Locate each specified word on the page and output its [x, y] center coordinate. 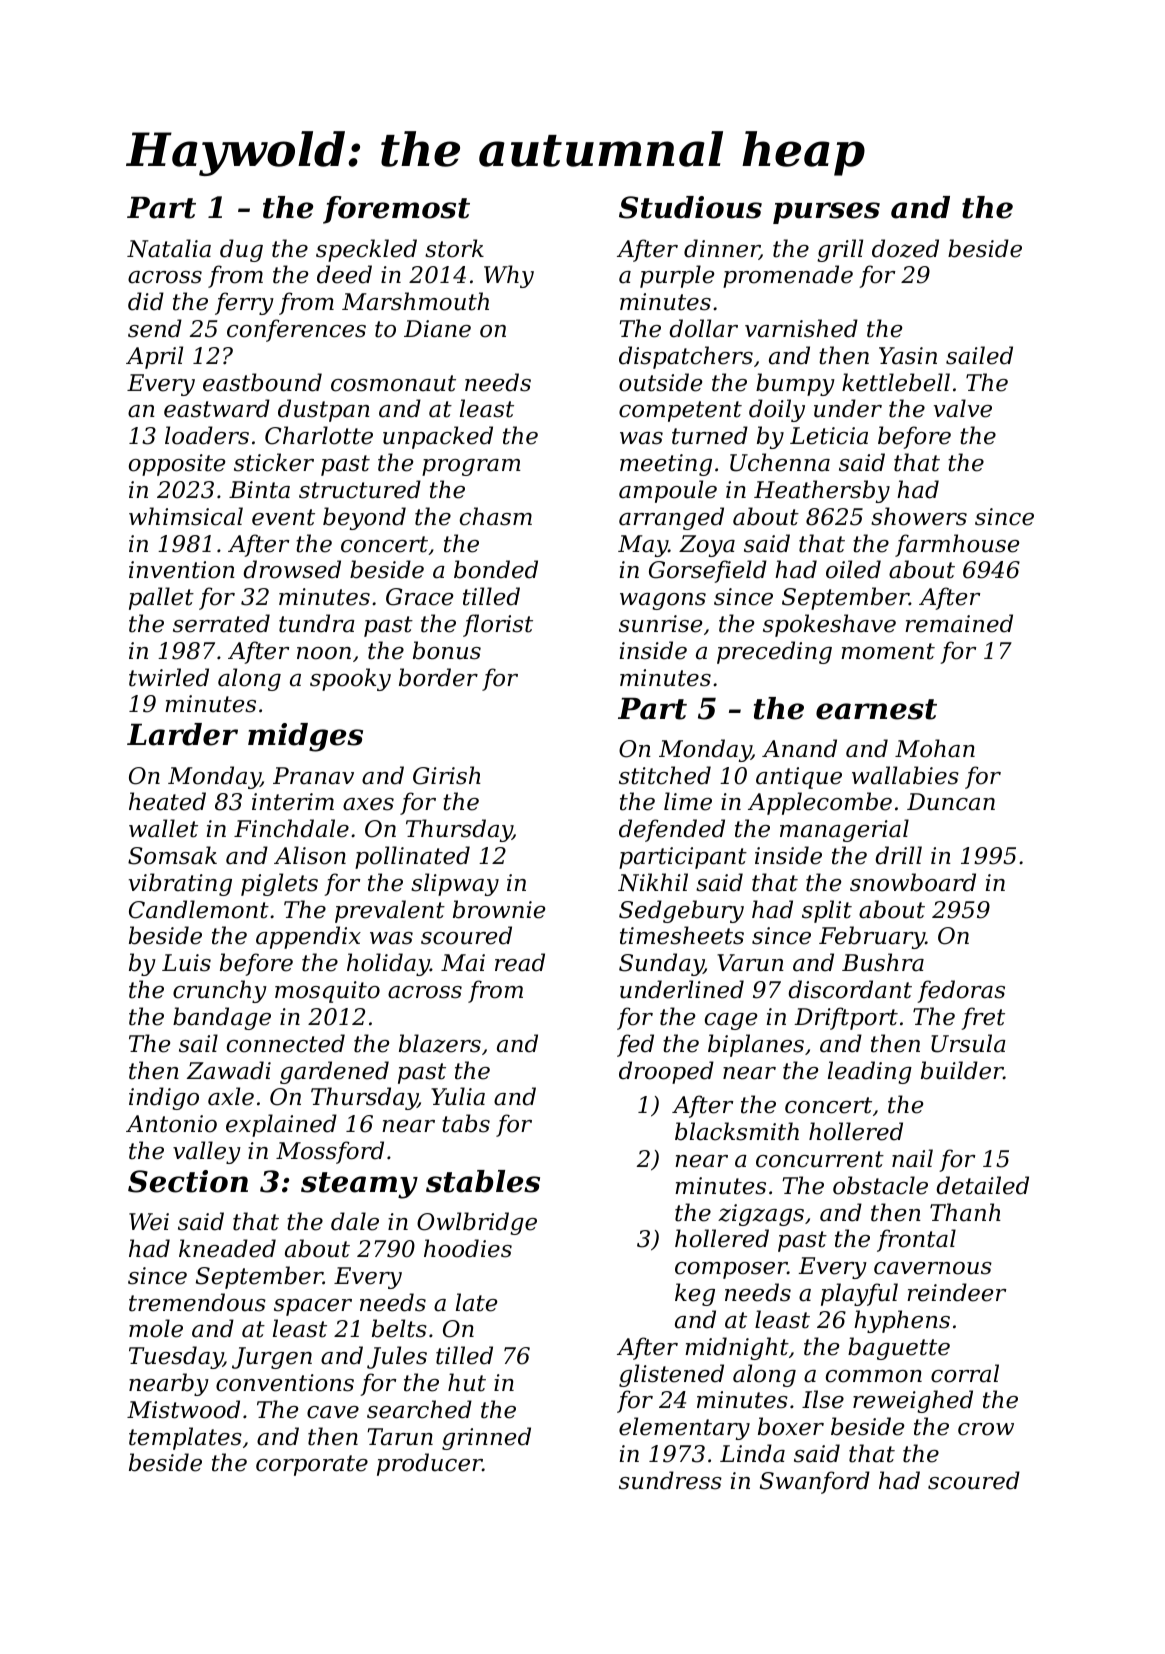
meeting [666, 465]
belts [399, 1328]
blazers [440, 1043]
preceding [774, 652]
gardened [334, 1072]
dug [241, 250]
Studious [690, 207]
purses [826, 213]
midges [305, 737]
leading [870, 1072]
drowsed [292, 569]
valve [963, 408]
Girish [447, 775]
